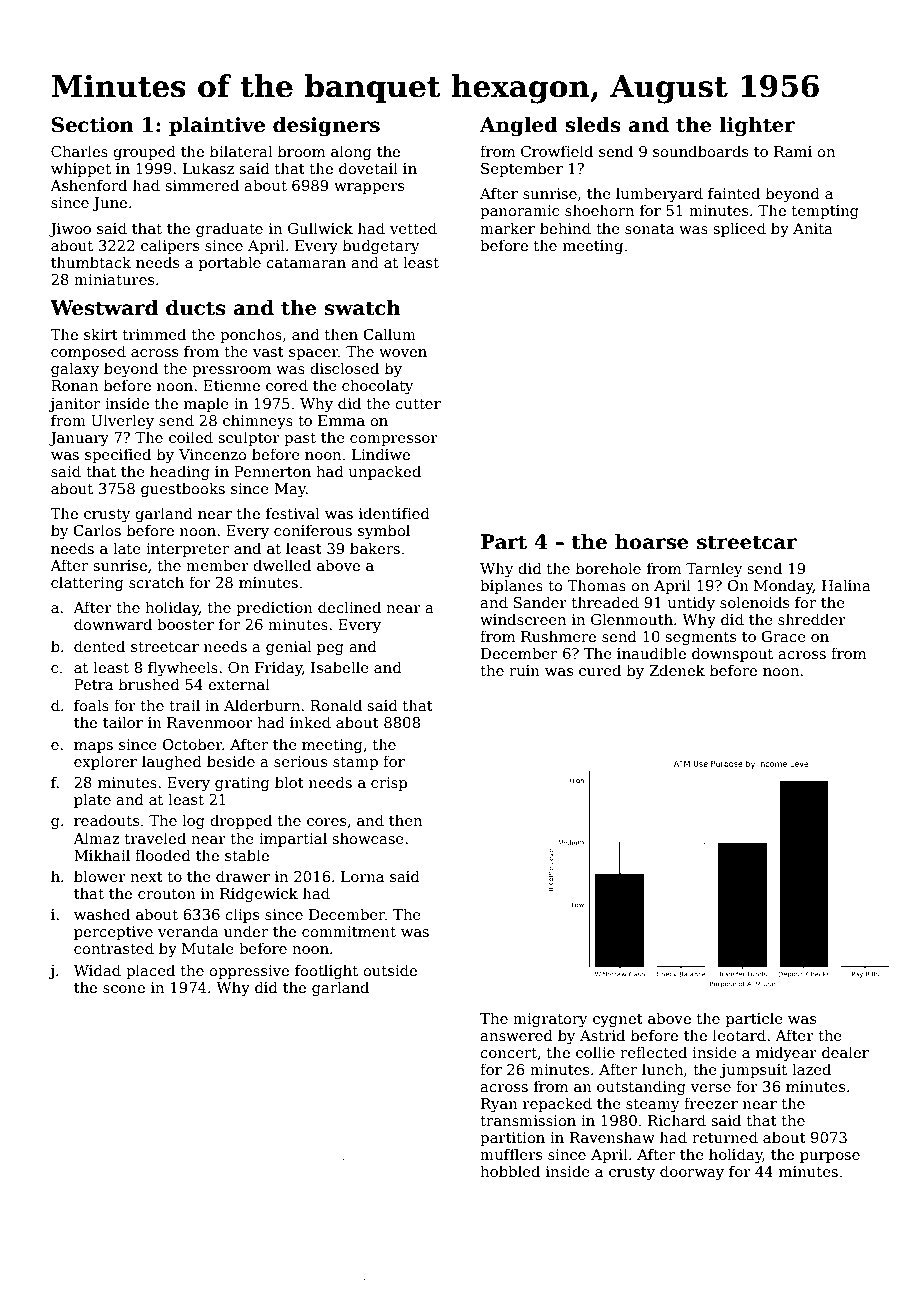  I want to click on Rushmere, so click(558, 636).
